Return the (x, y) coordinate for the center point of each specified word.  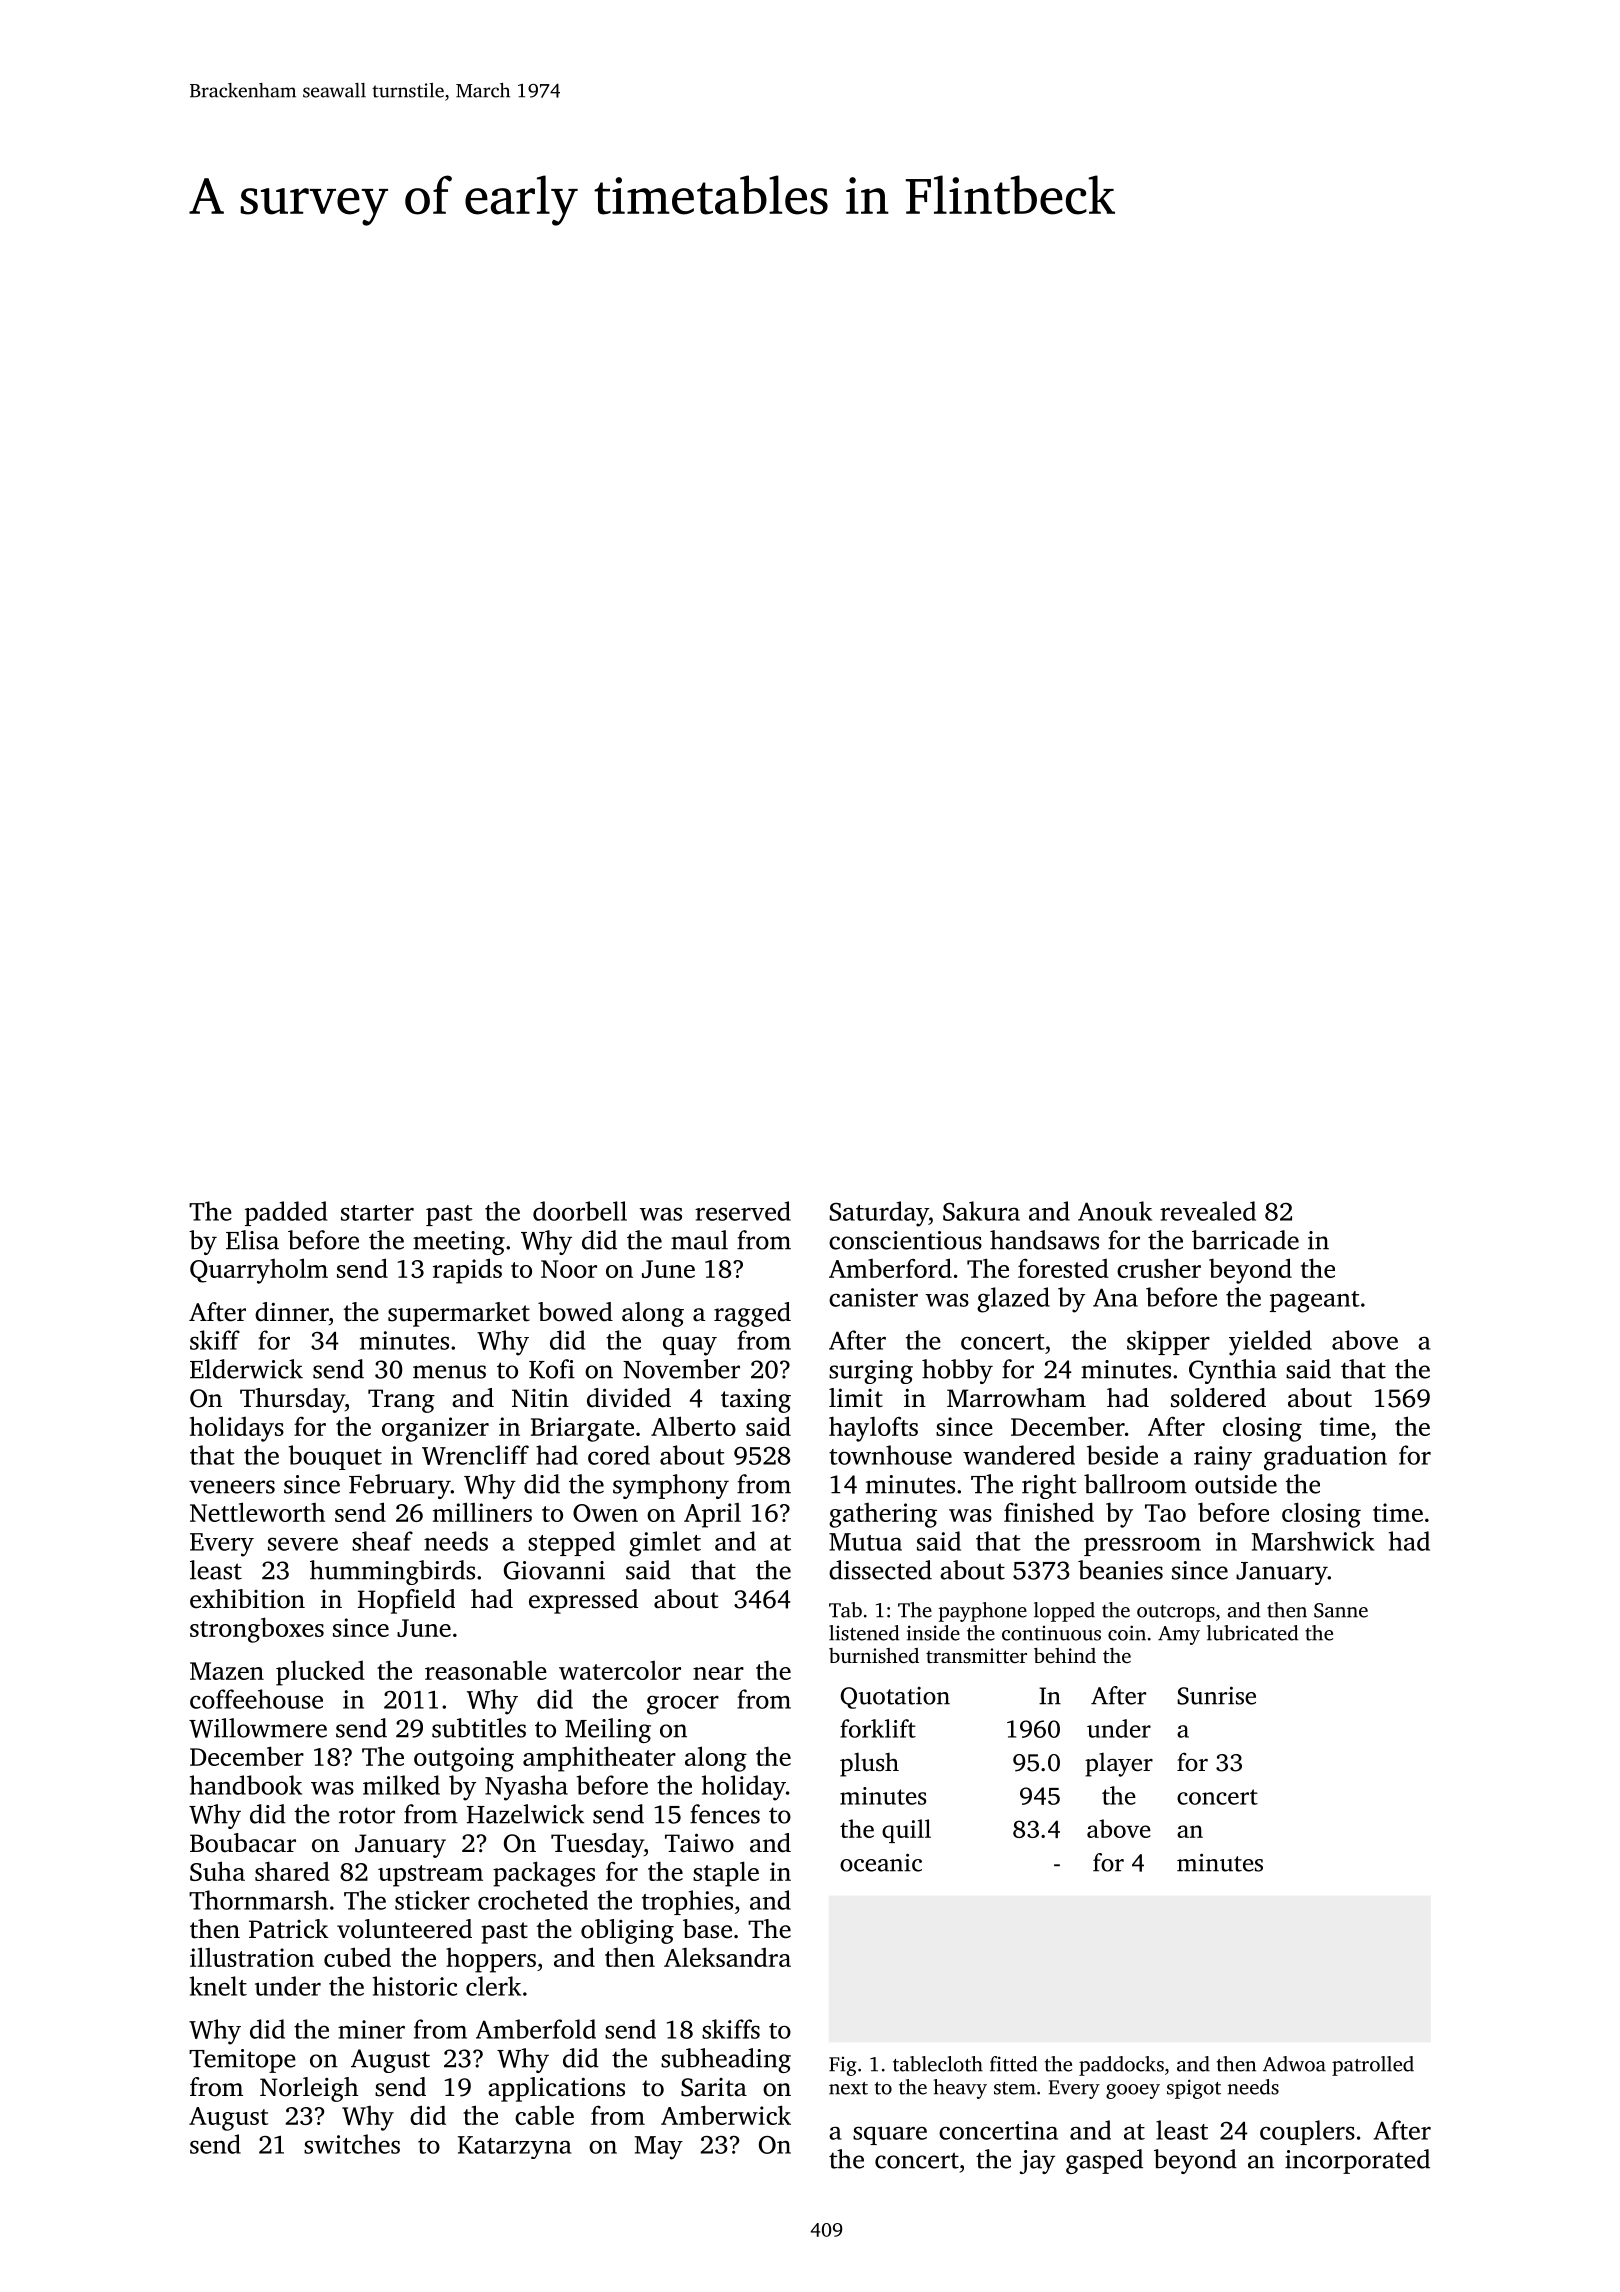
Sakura (981, 1211)
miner (371, 2029)
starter (377, 1213)
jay (1037, 2162)
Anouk (1115, 1211)
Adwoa (1294, 2064)
